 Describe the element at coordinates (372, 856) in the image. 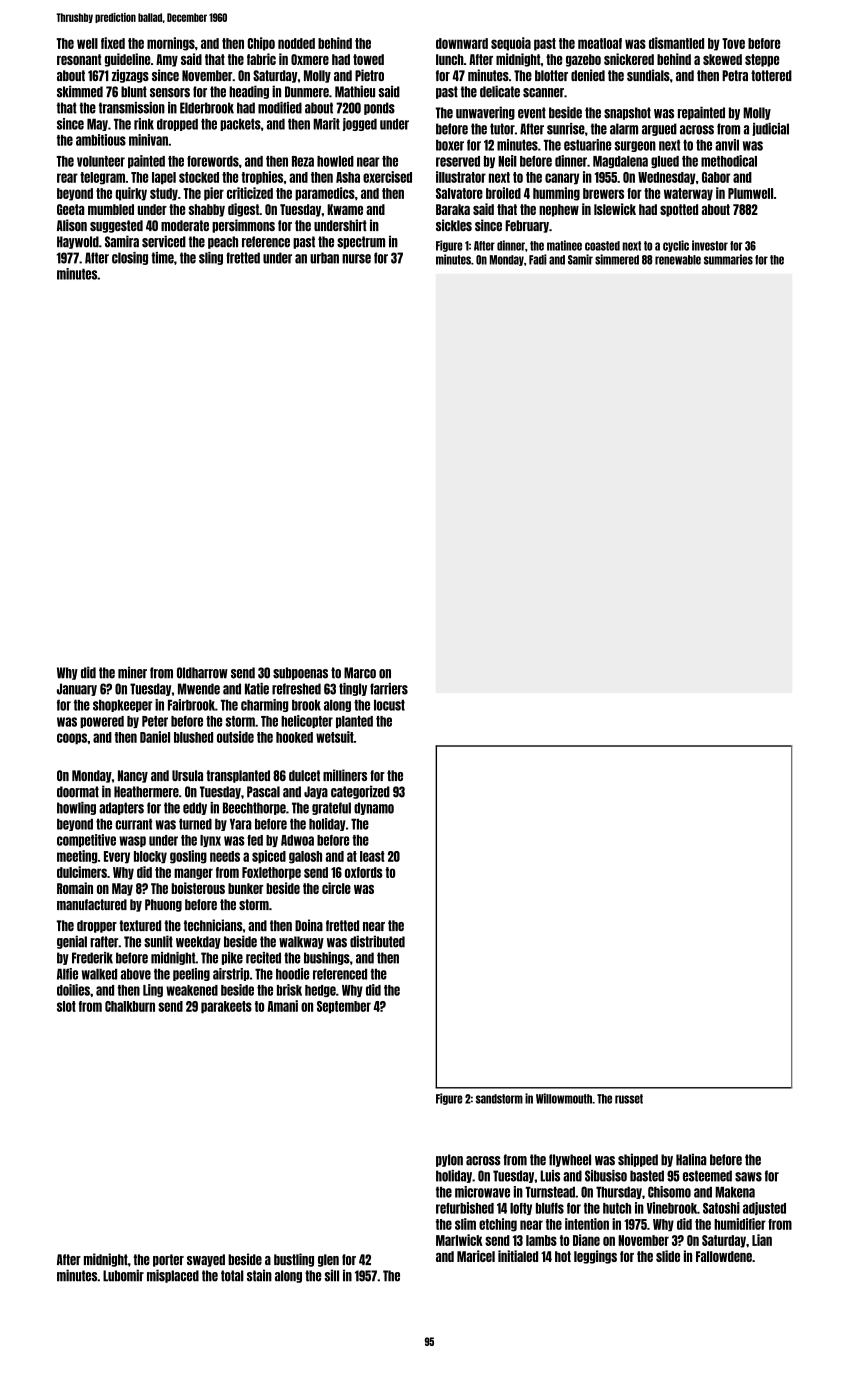

I see `least` at that location.
